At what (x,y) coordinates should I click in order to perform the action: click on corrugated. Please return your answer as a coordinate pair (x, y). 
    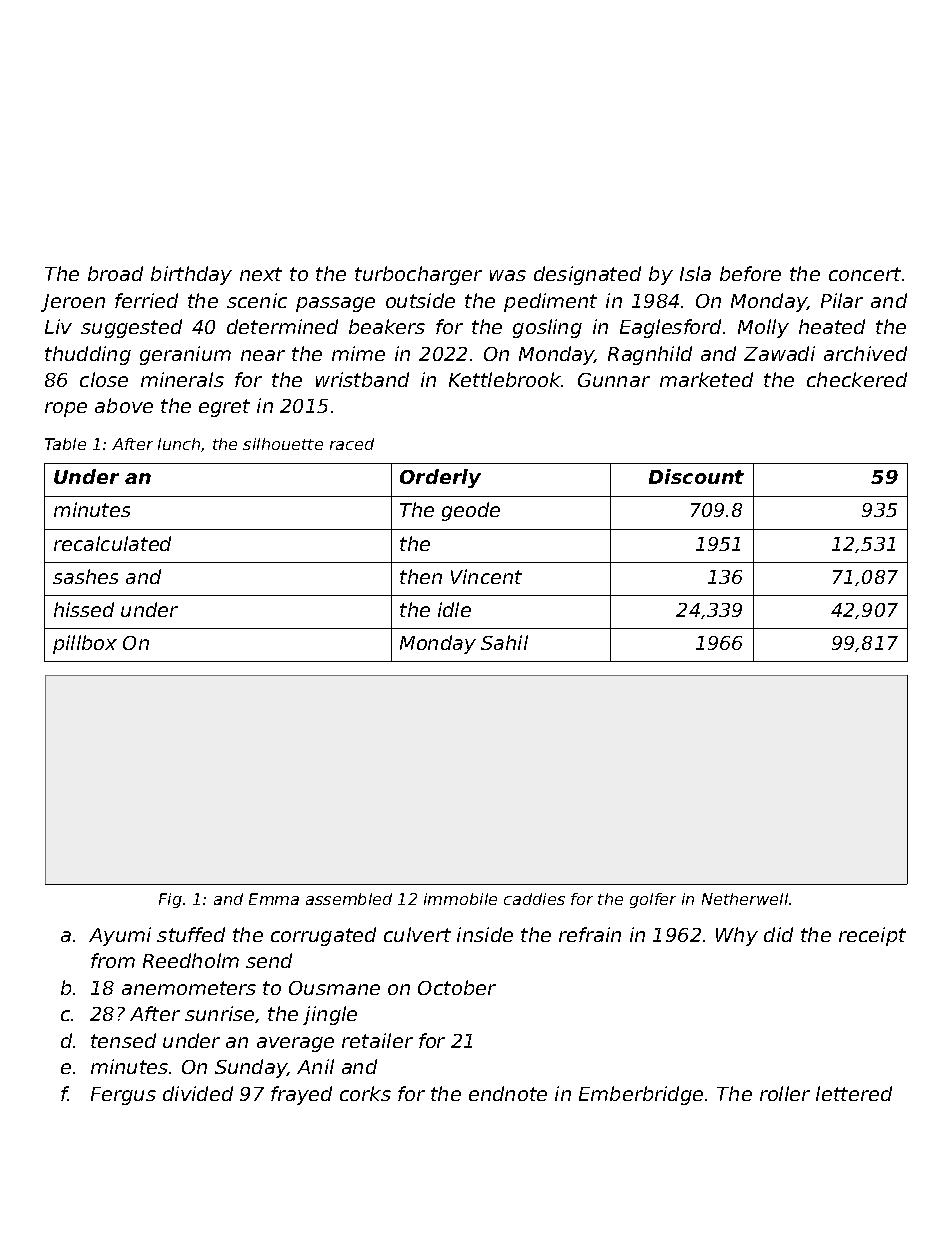
    Looking at the image, I should click on (323, 936).
